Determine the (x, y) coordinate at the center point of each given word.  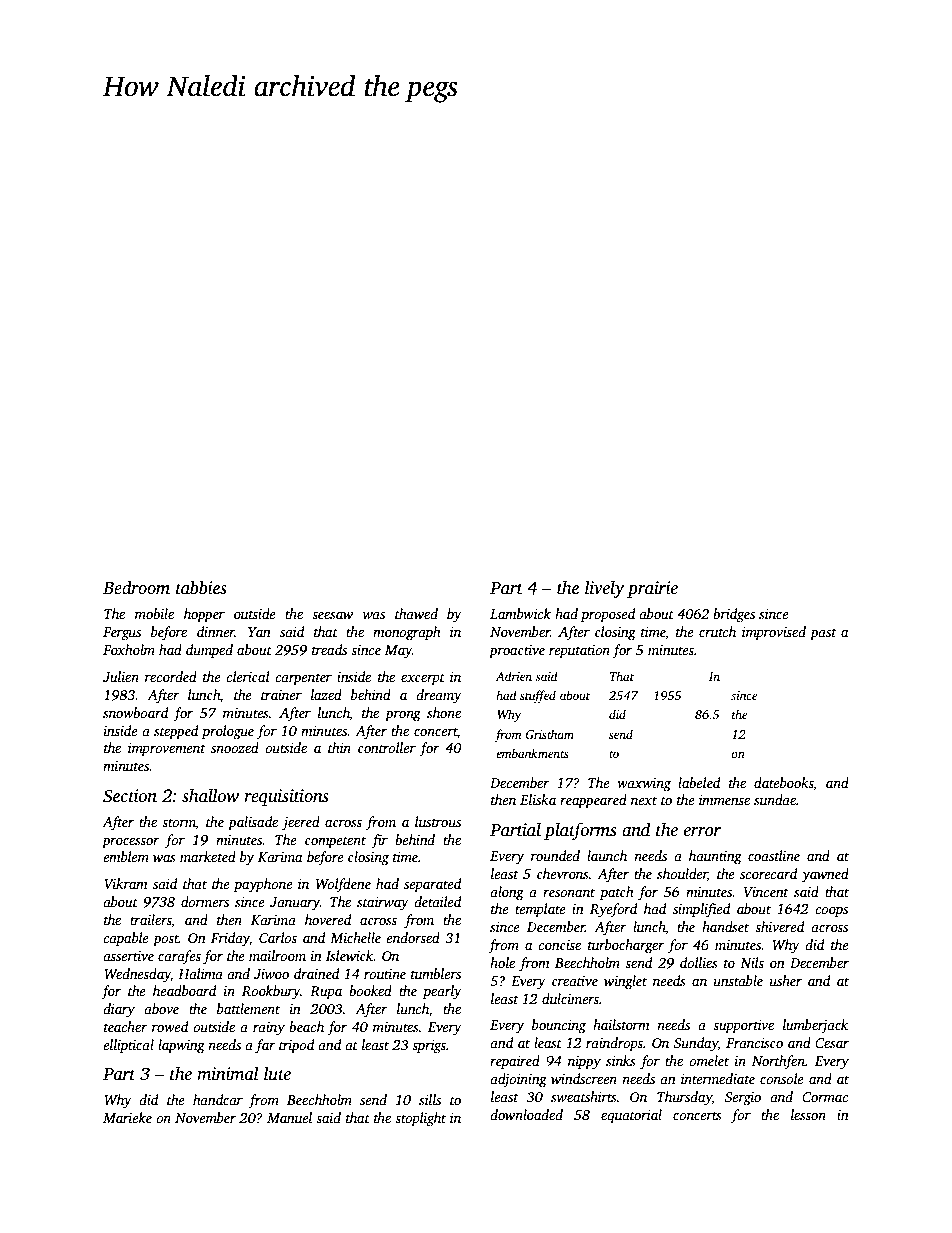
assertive (128, 956)
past (823, 634)
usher (786, 980)
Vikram (126, 883)
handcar (218, 1099)
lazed (326, 694)
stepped (176, 732)
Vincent (766, 892)
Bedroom (136, 587)
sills (430, 1099)
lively (605, 589)
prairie (652, 589)
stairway (383, 903)
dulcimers (570, 998)
